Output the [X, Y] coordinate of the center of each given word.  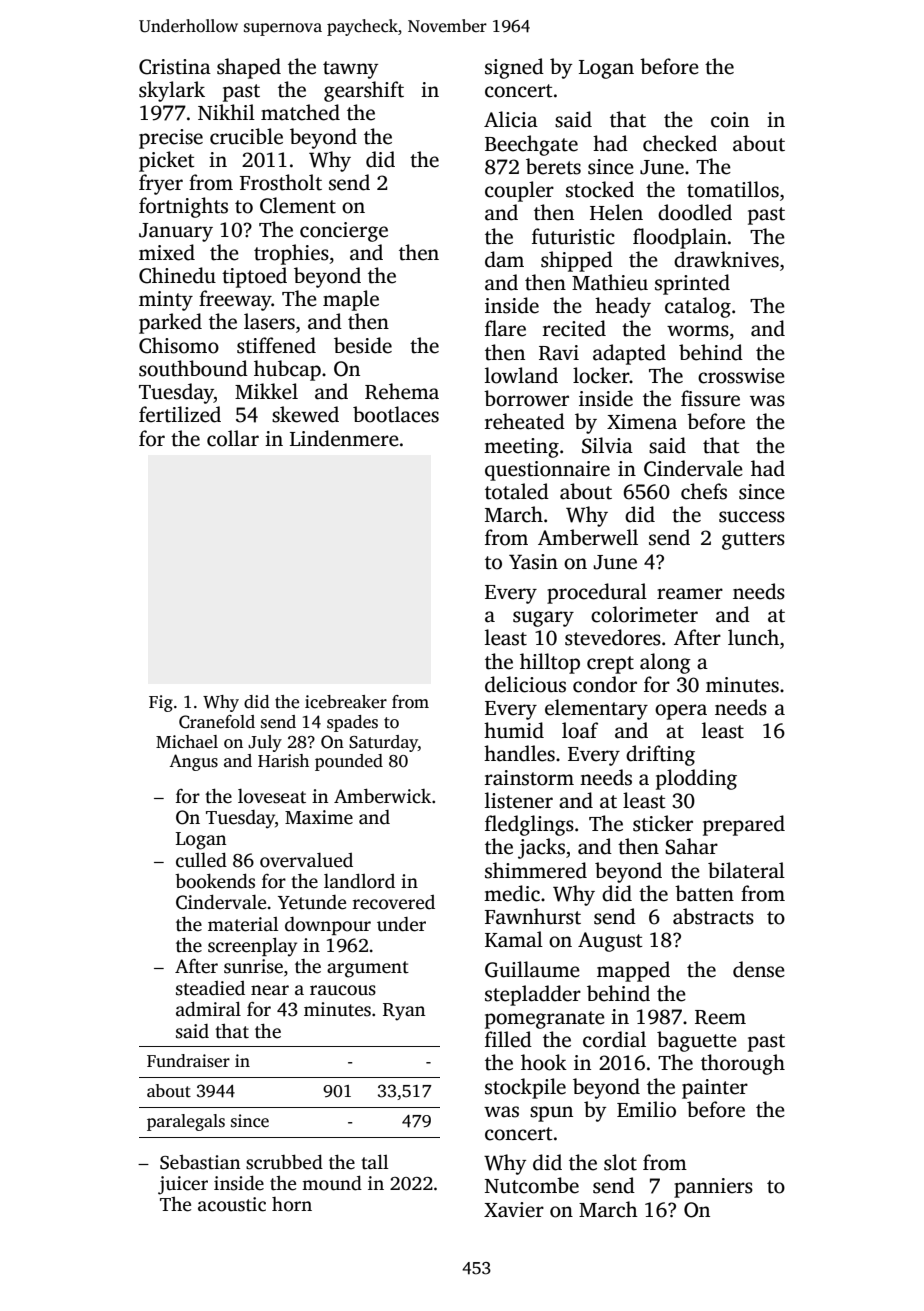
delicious [525, 684]
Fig [161, 703]
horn [292, 1204]
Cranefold [217, 722]
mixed [167, 252]
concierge [344, 232]
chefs [704, 491]
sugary [543, 619]
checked [680, 143]
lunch [753, 637]
